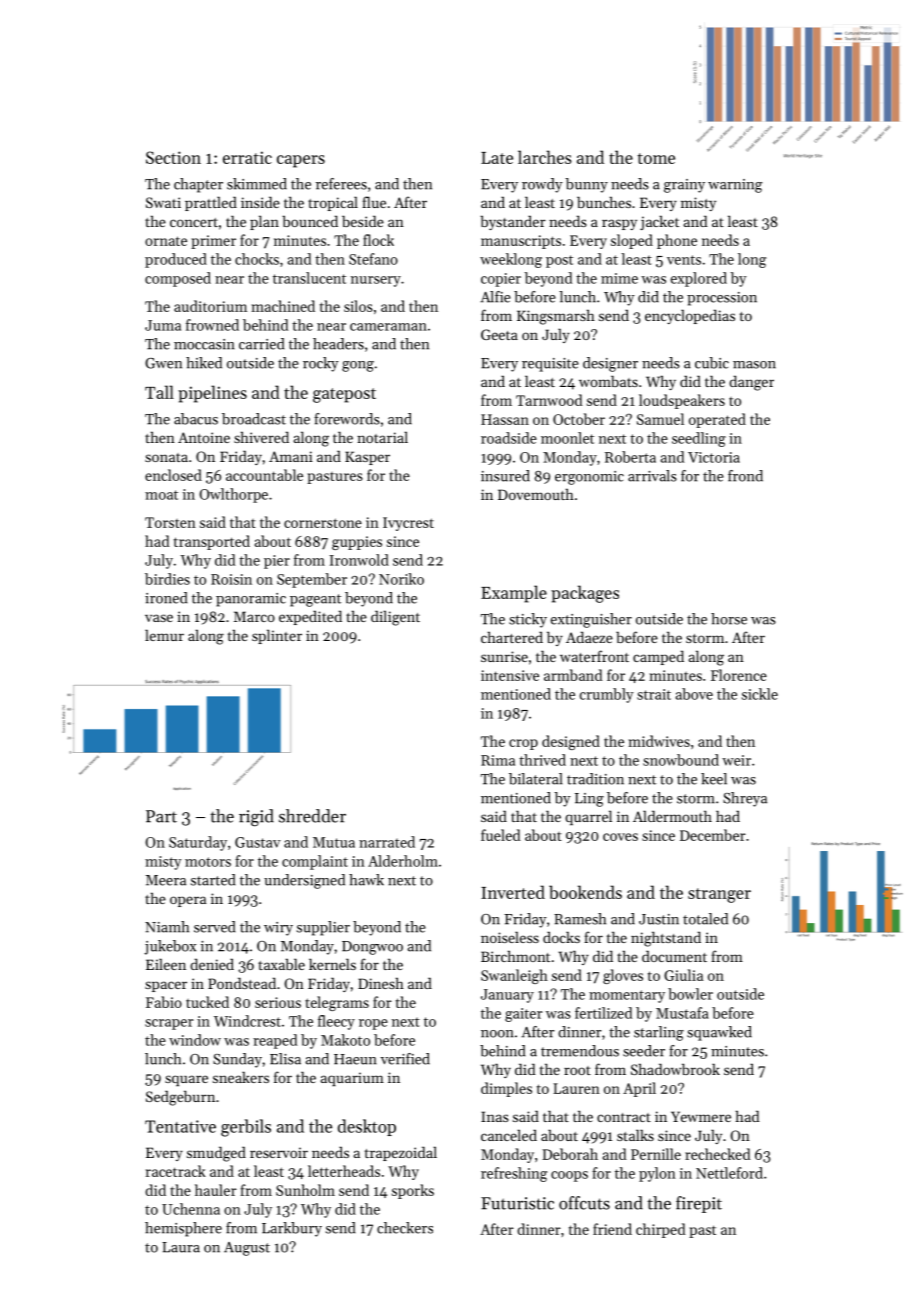  Describe the element at coordinates (163, 202) in the page. I see `Swati` at that location.
